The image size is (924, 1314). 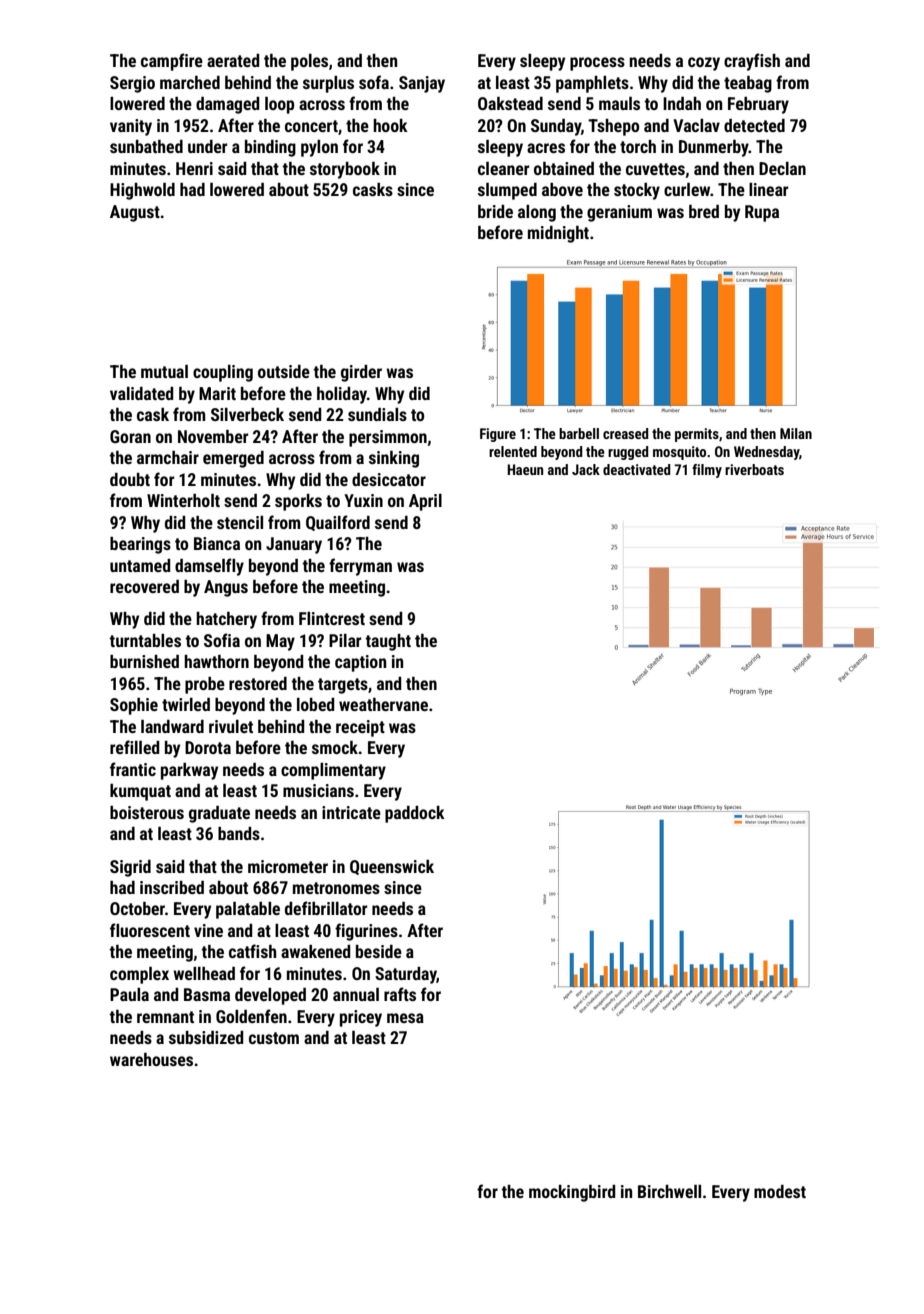 What do you see at coordinates (140, 565) in the document?
I see `untamed` at bounding box center [140, 565].
